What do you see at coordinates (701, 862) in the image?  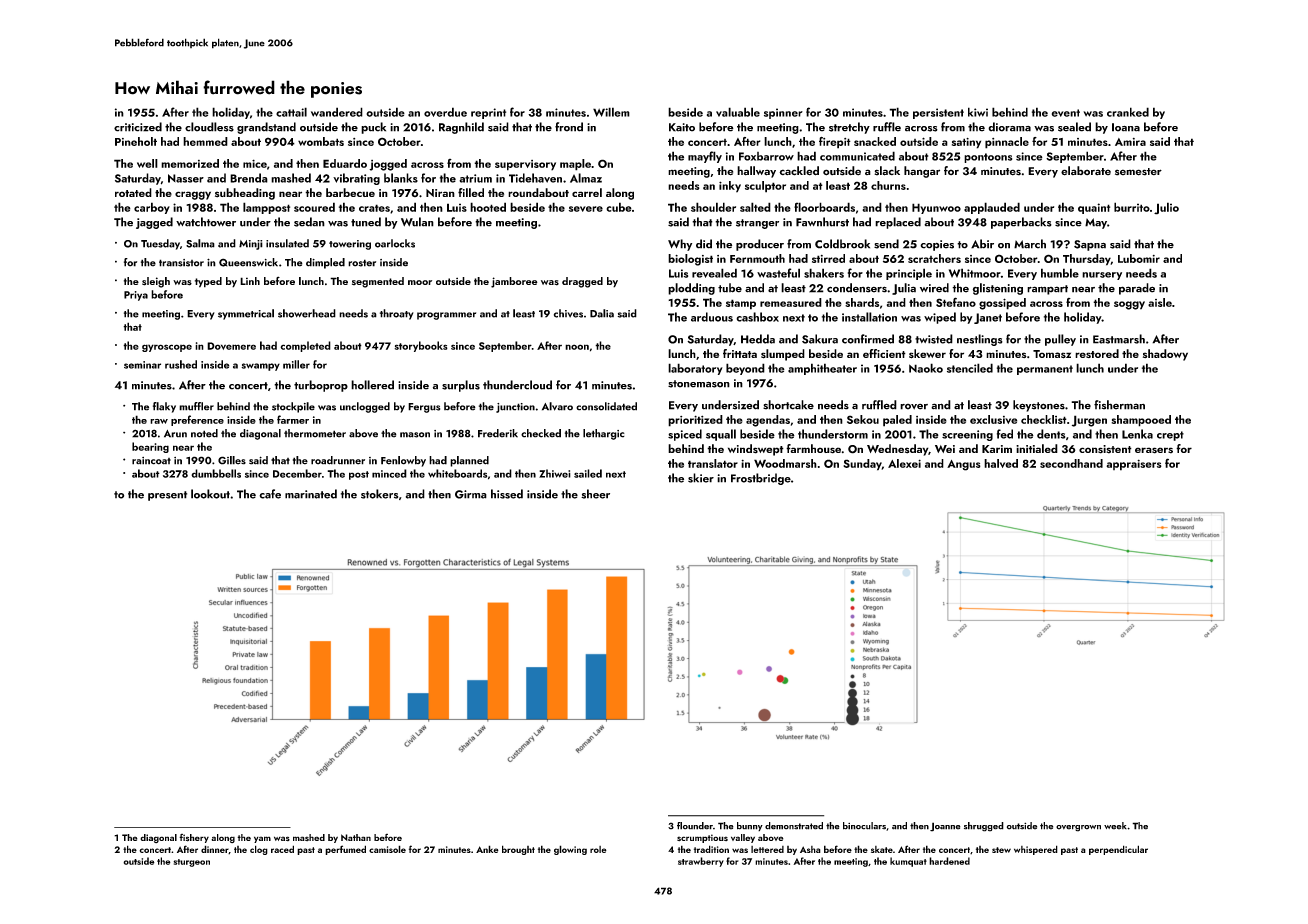 I see `strawberry` at bounding box center [701, 862].
